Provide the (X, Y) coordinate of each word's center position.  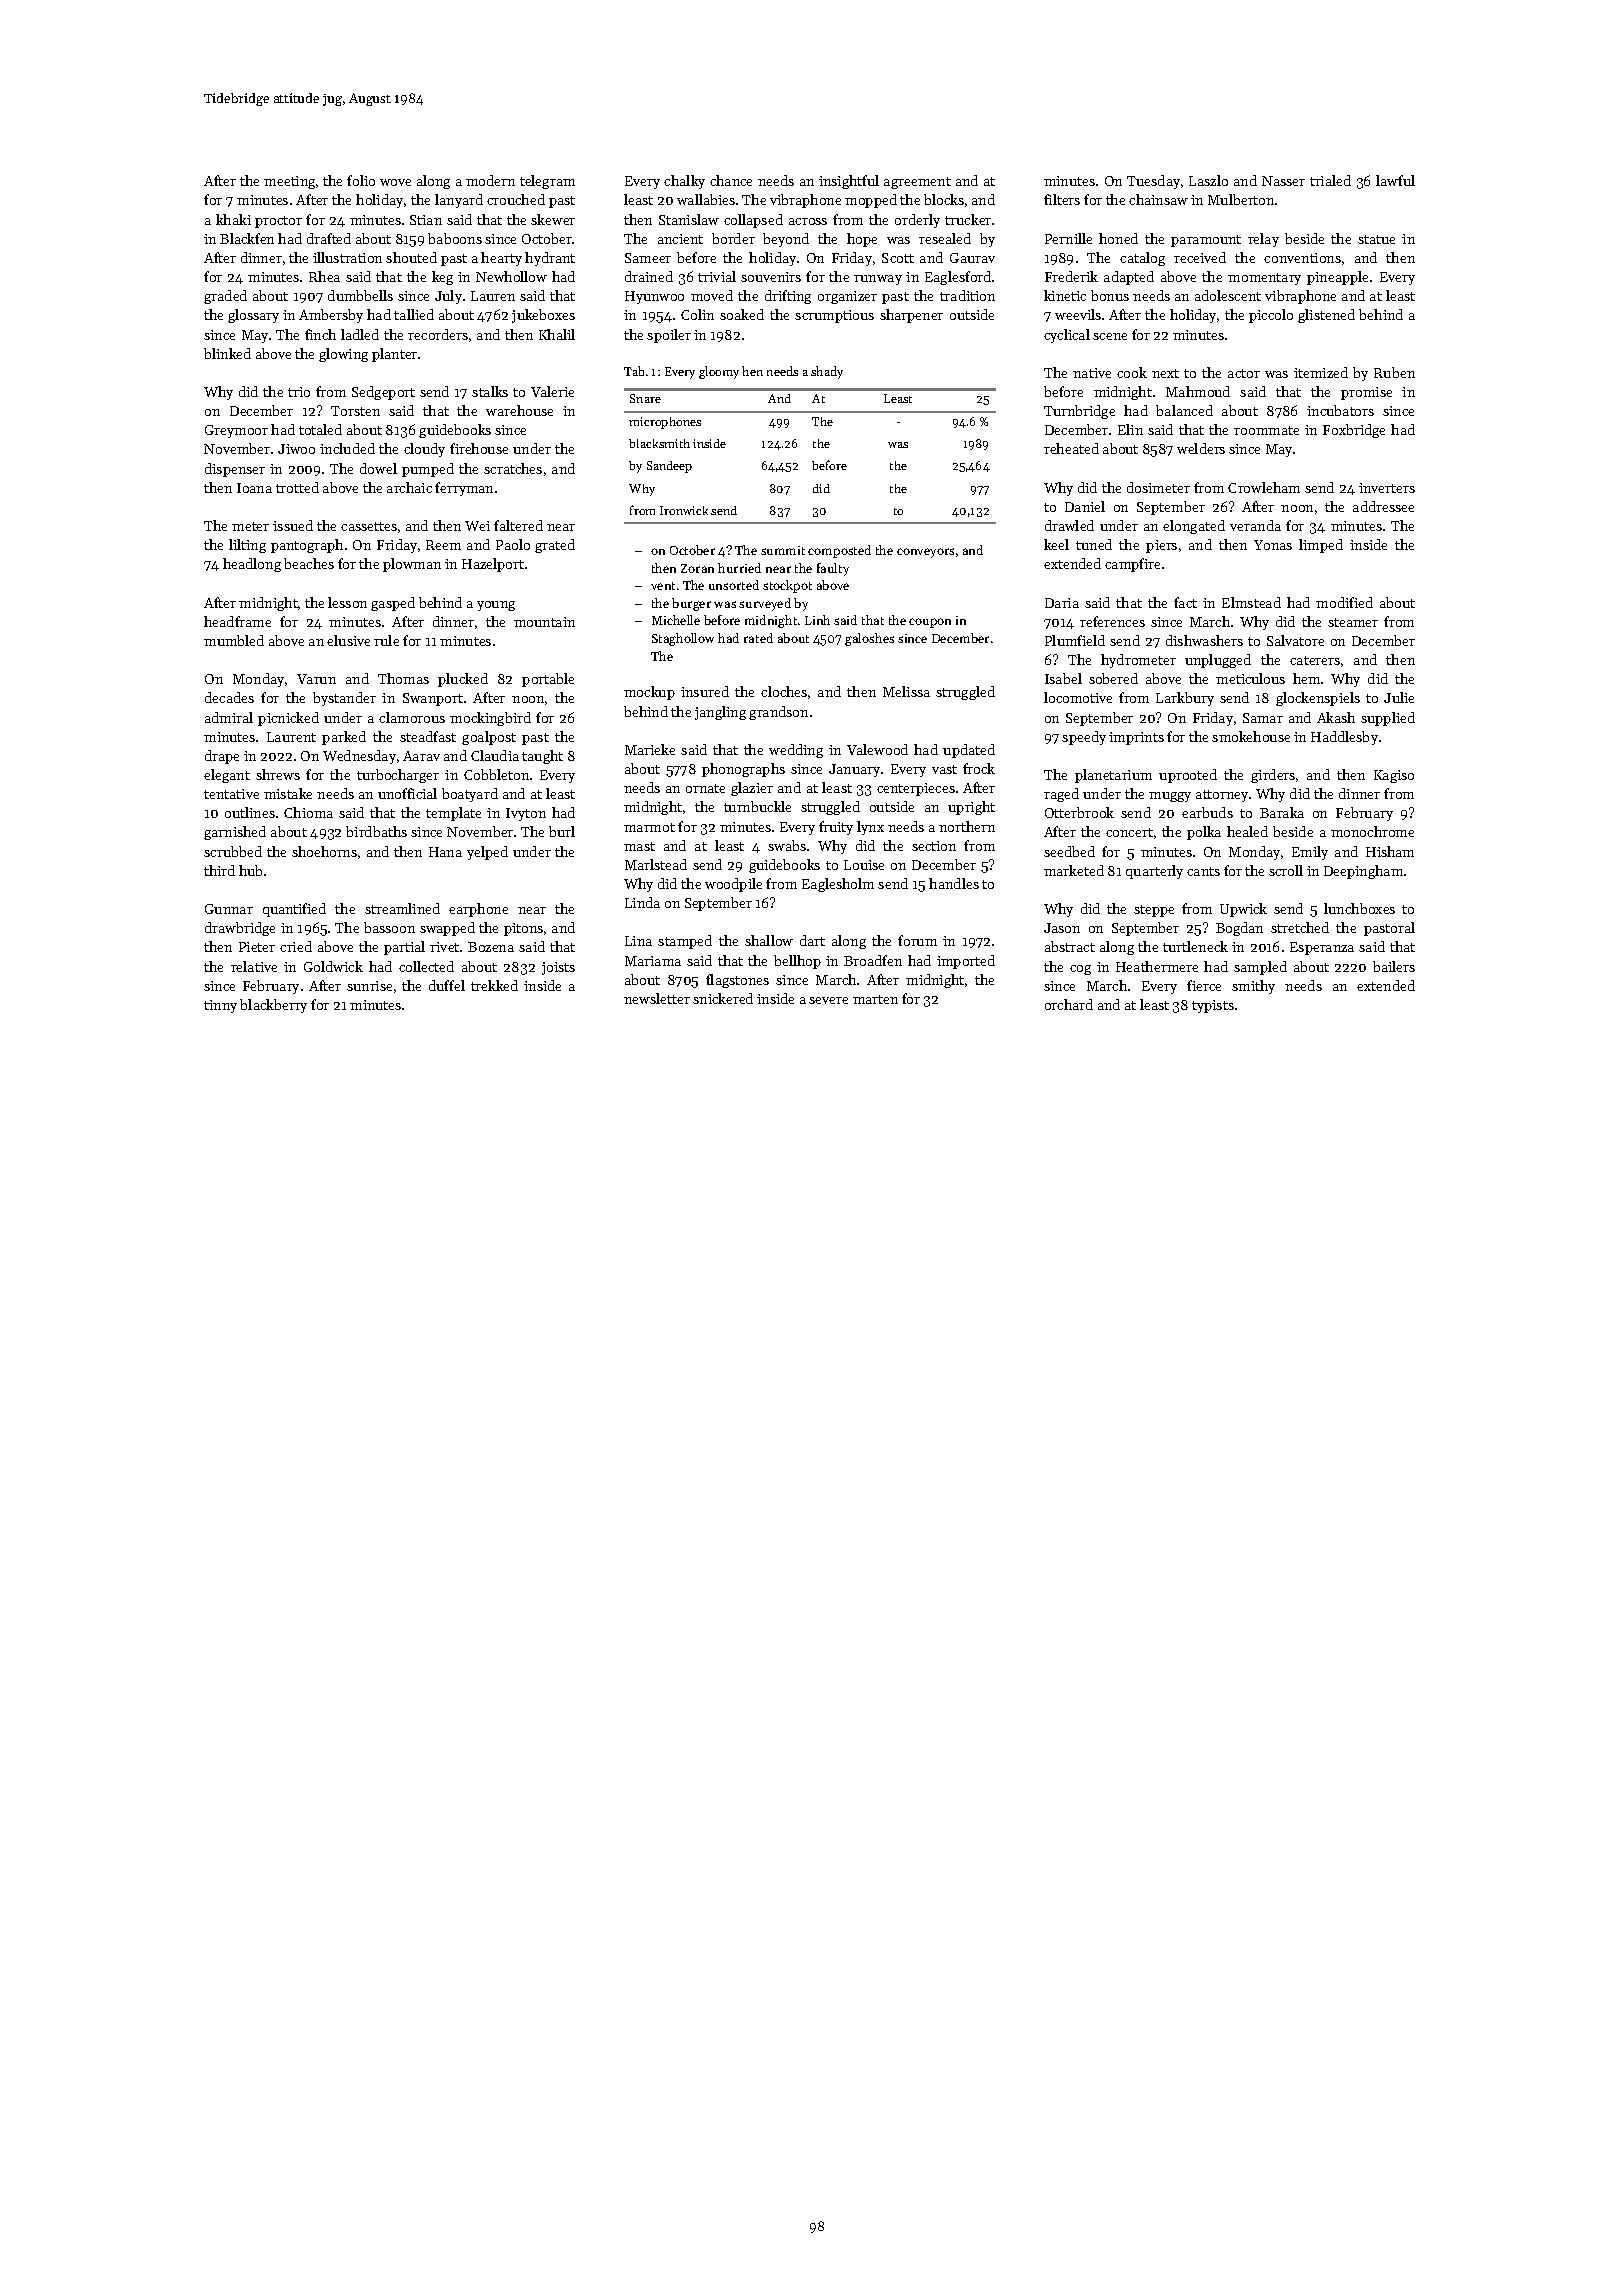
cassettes (369, 526)
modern (490, 180)
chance (731, 180)
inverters (1387, 488)
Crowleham (1264, 487)
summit (783, 550)
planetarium (1113, 776)
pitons (523, 929)
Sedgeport (383, 393)
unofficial (407, 793)
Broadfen (873, 960)
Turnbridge (1079, 412)
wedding (796, 751)
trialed (1330, 180)
